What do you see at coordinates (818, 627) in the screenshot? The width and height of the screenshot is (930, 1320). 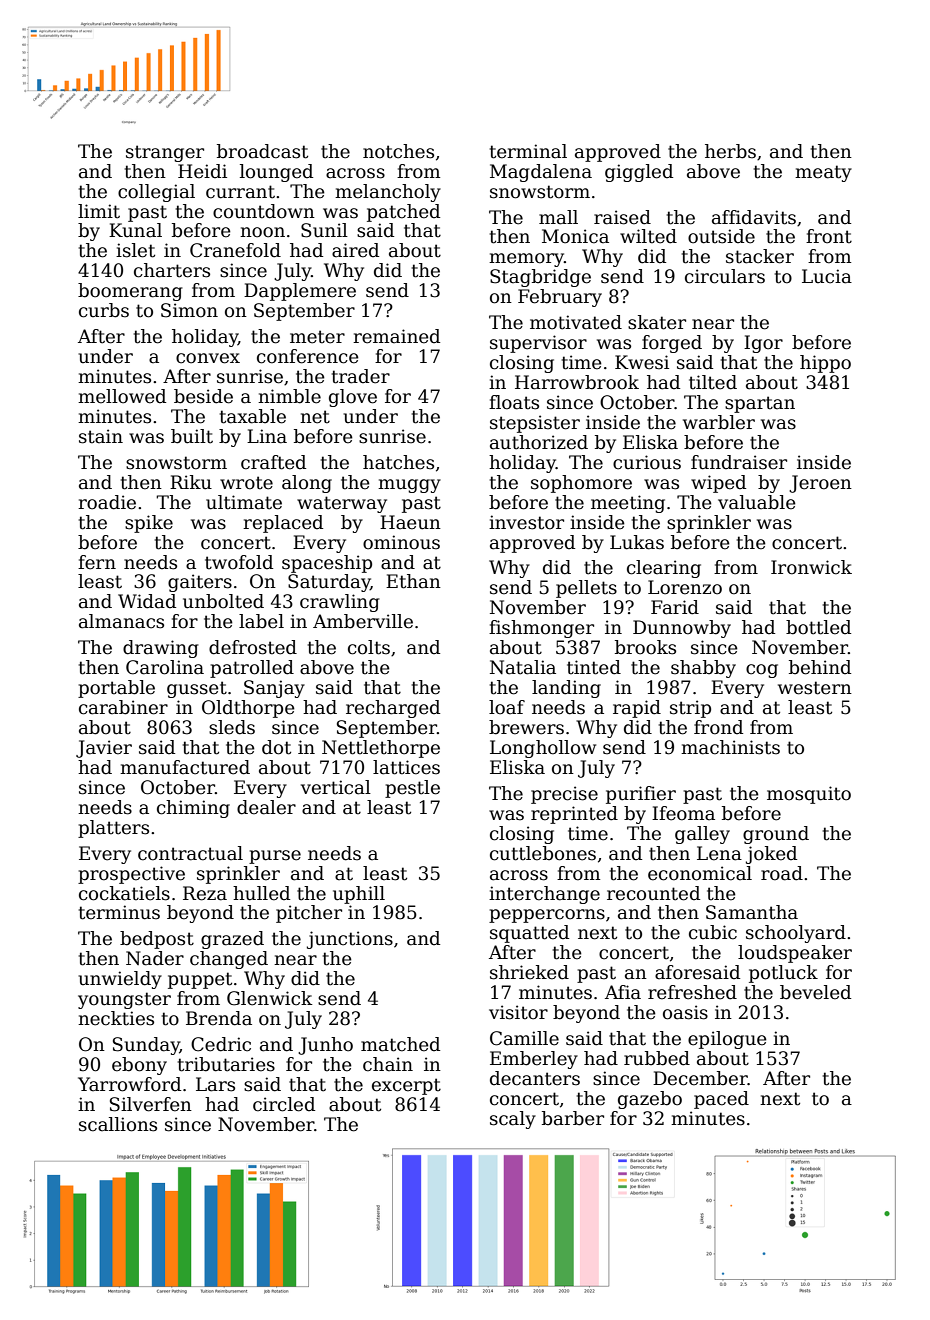 I see `bottled` at bounding box center [818, 627].
